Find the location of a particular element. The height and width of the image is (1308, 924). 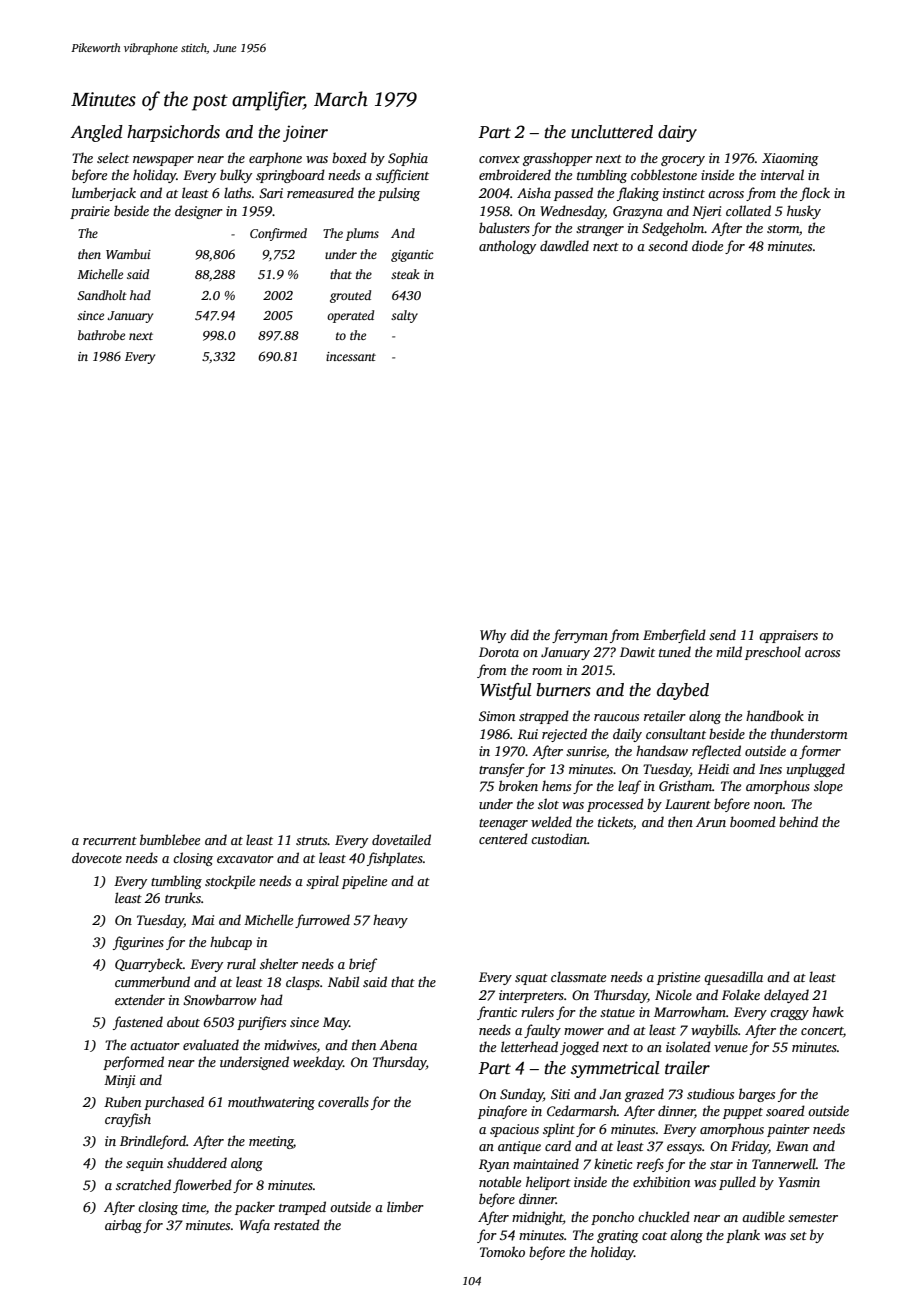

Minji is located at coordinates (119, 1081).
